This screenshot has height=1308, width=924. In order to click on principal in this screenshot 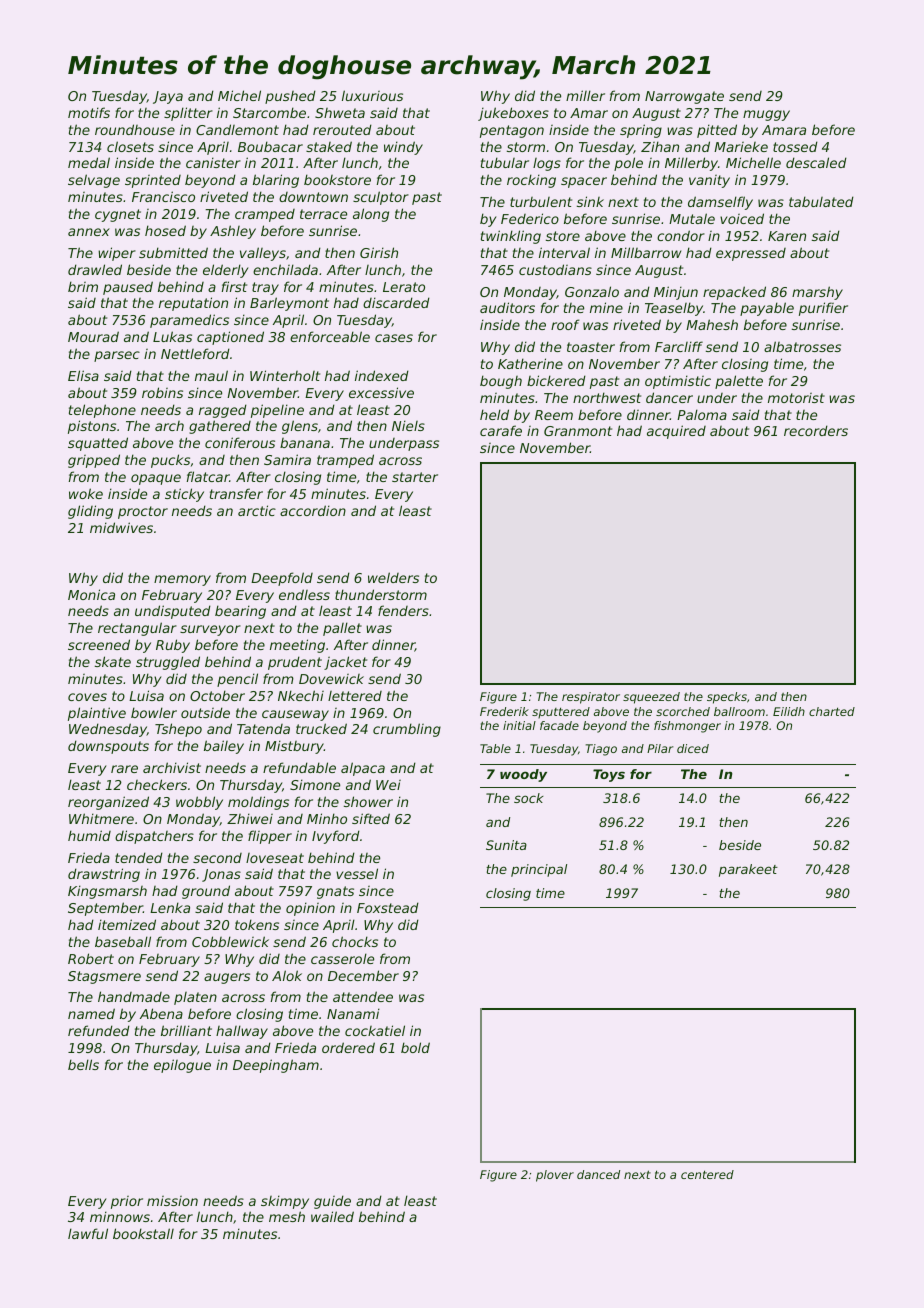, I will do `click(539, 870)`.
